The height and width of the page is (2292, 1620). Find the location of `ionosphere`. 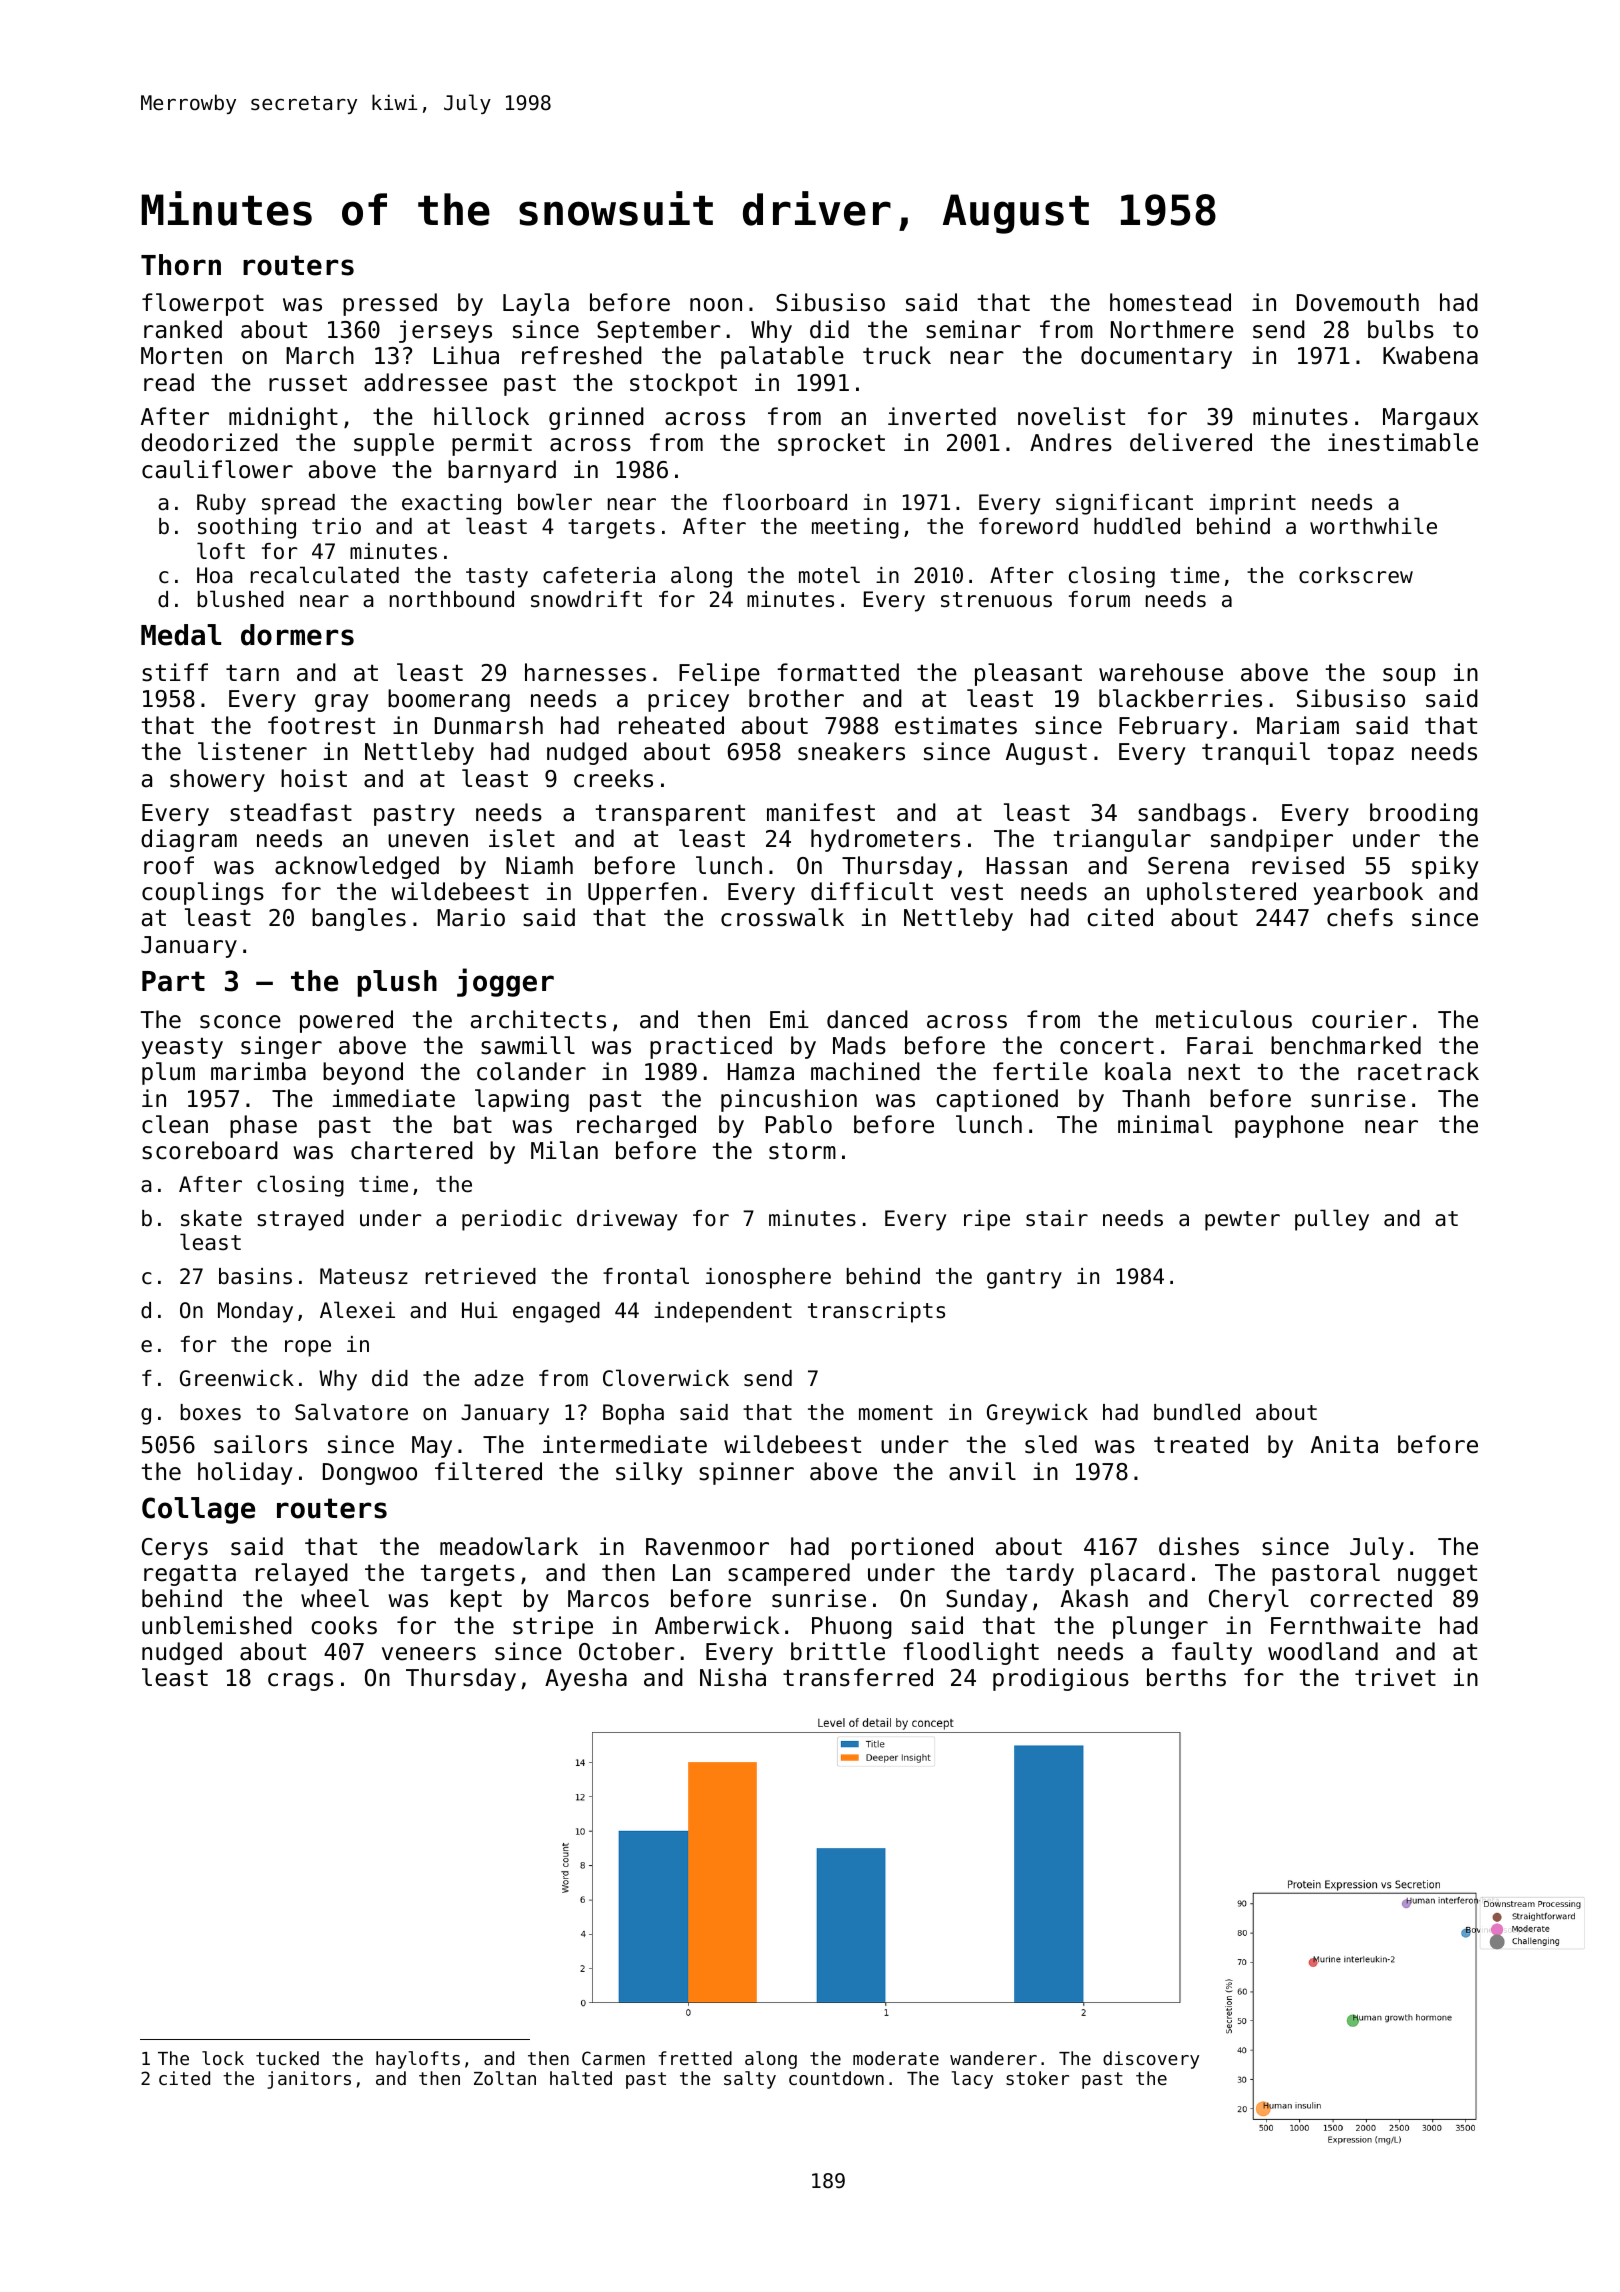

ionosphere is located at coordinates (768, 1278).
